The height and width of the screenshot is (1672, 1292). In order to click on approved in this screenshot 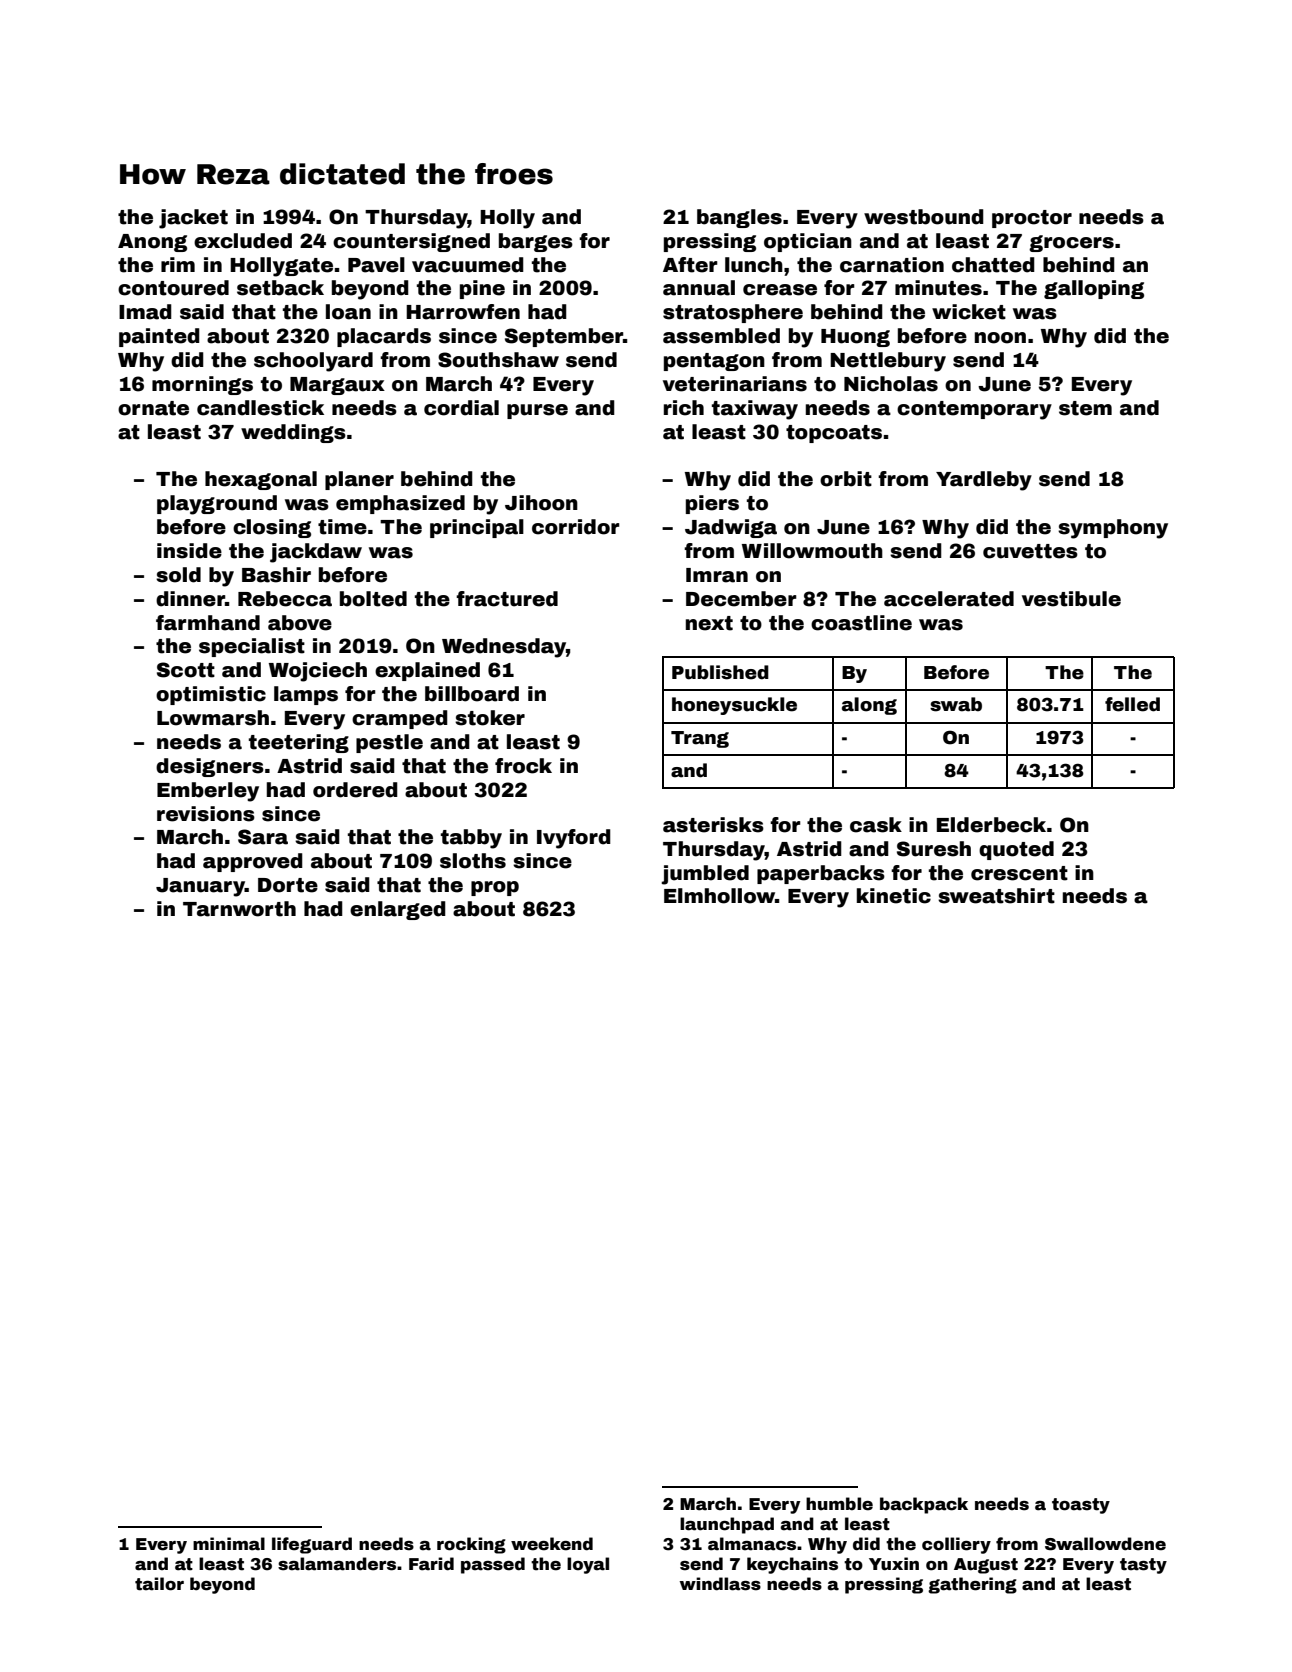, I will do `click(253, 862)`.
